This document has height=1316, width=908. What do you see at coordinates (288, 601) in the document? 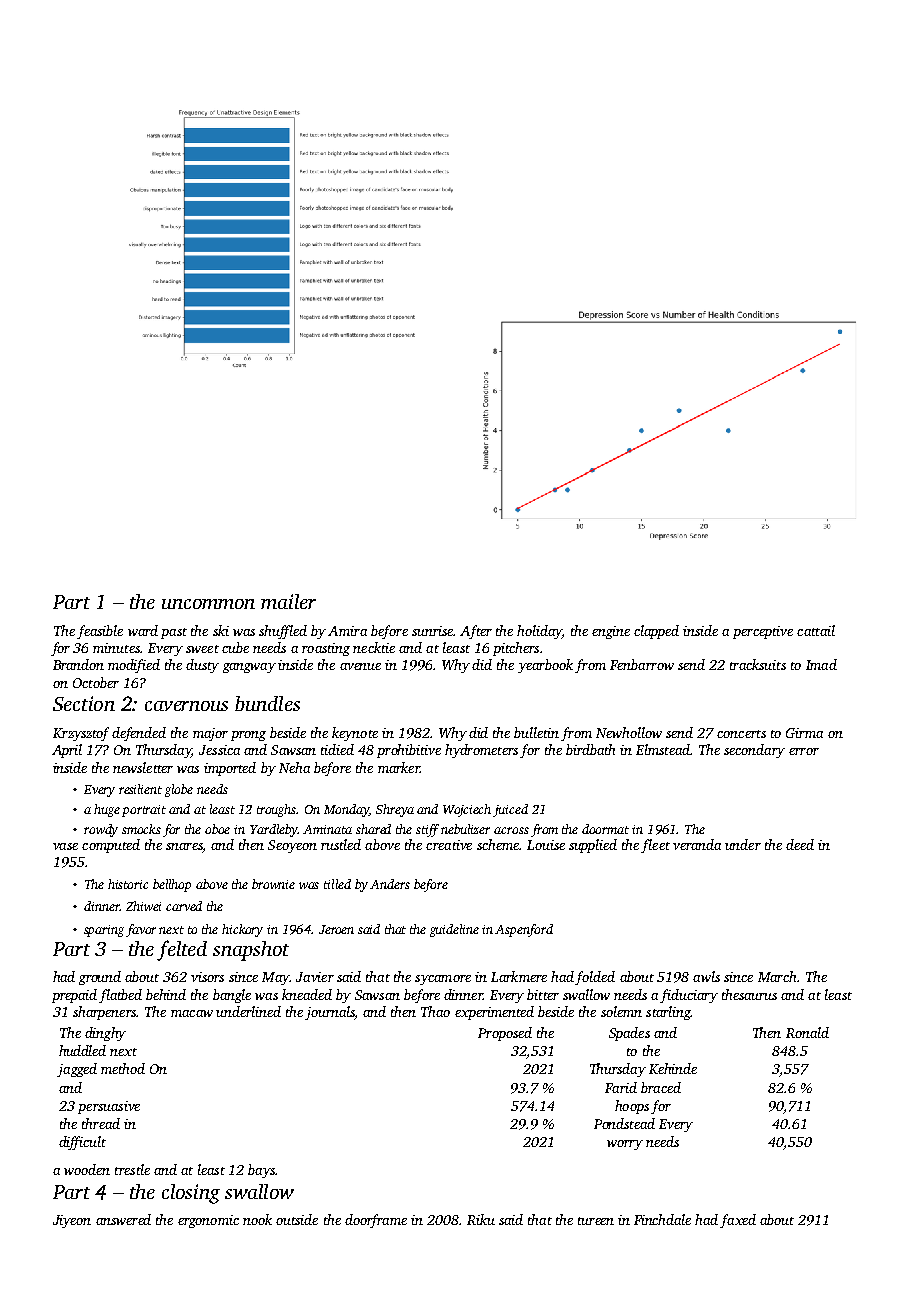
I see `mailer` at bounding box center [288, 601].
